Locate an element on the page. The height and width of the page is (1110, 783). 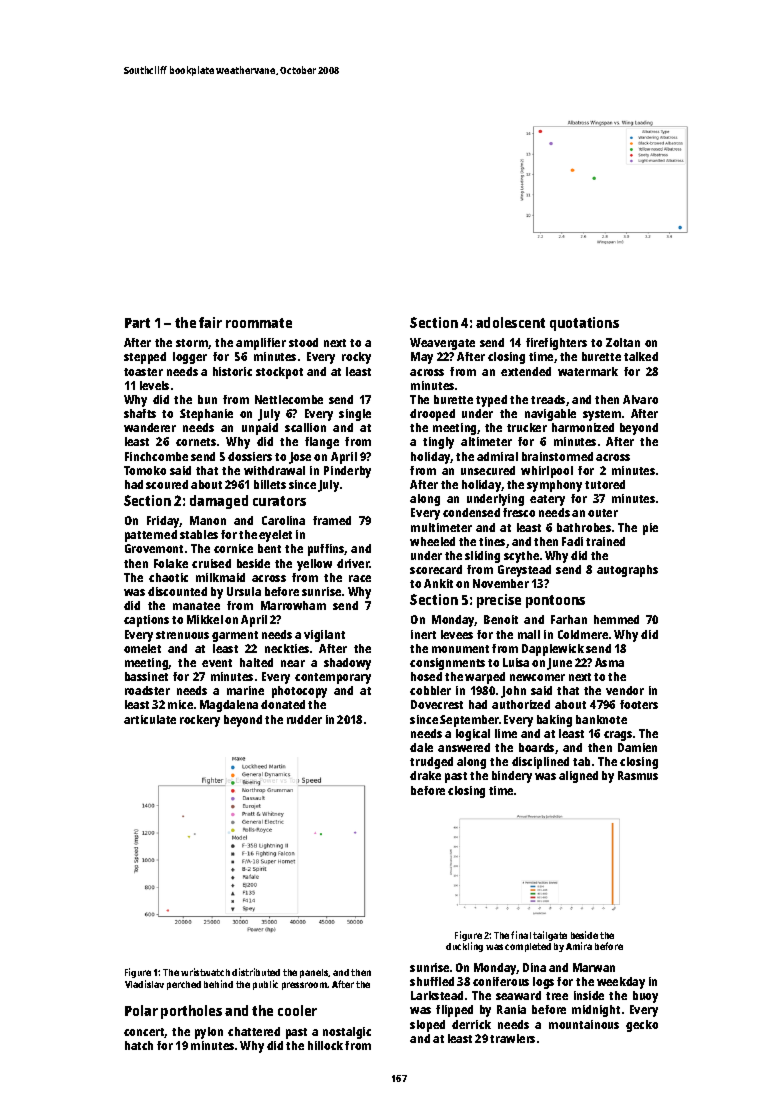
rudder is located at coordinates (304, 719).
